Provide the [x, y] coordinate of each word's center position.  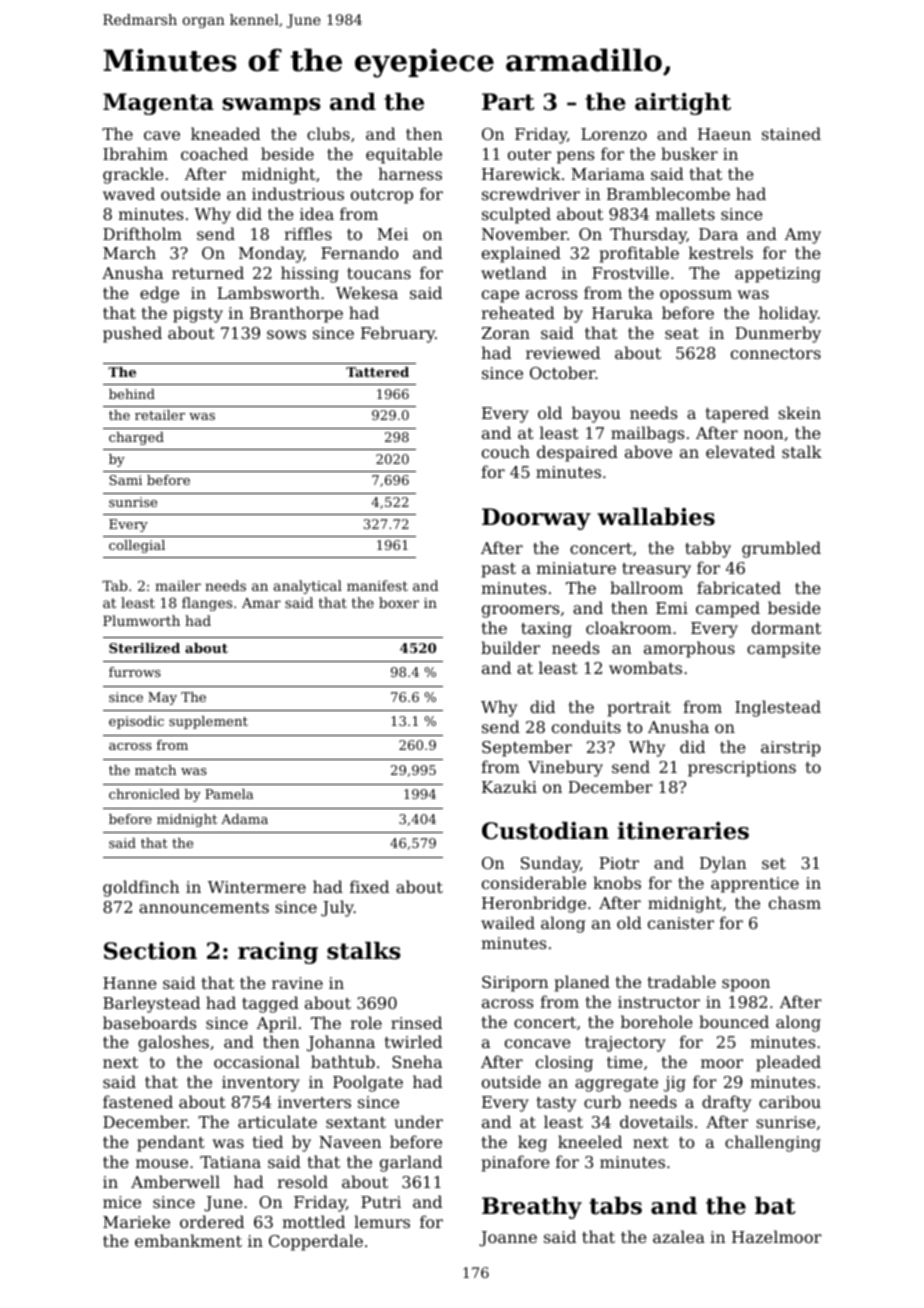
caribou [790, 1101]
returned [208, 272]
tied [268, 1141]
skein [799, 412]
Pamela [229, 794]
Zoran [506, 333]
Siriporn [515, 984]
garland [411, 1163]
